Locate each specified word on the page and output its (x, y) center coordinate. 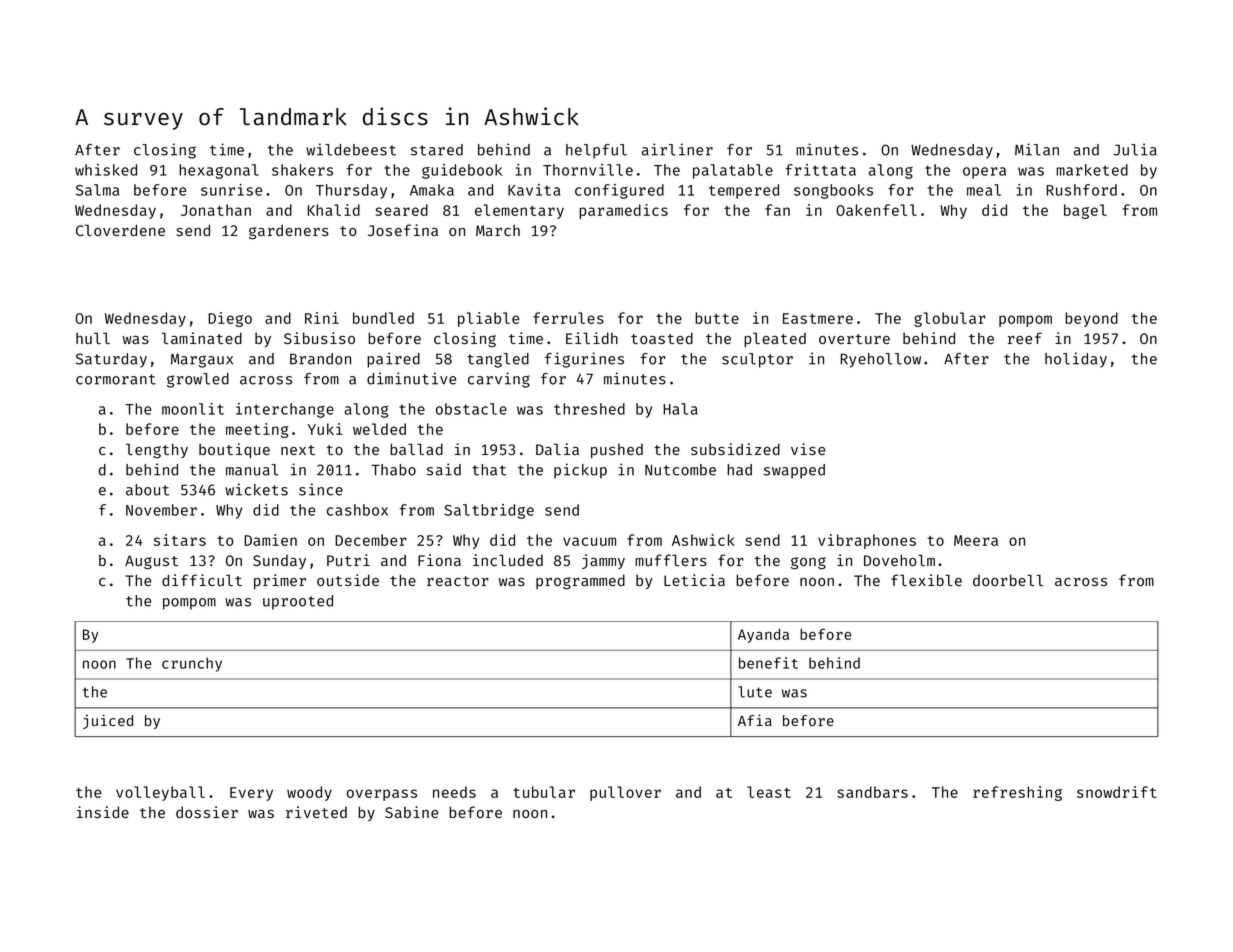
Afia (755, 720)
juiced (108, 721)
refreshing (1017, 793)
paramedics (623, 211)
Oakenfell (876, 210)
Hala (680, 409)
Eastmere (818, 318)
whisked (106, 170)
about (147, 490)
